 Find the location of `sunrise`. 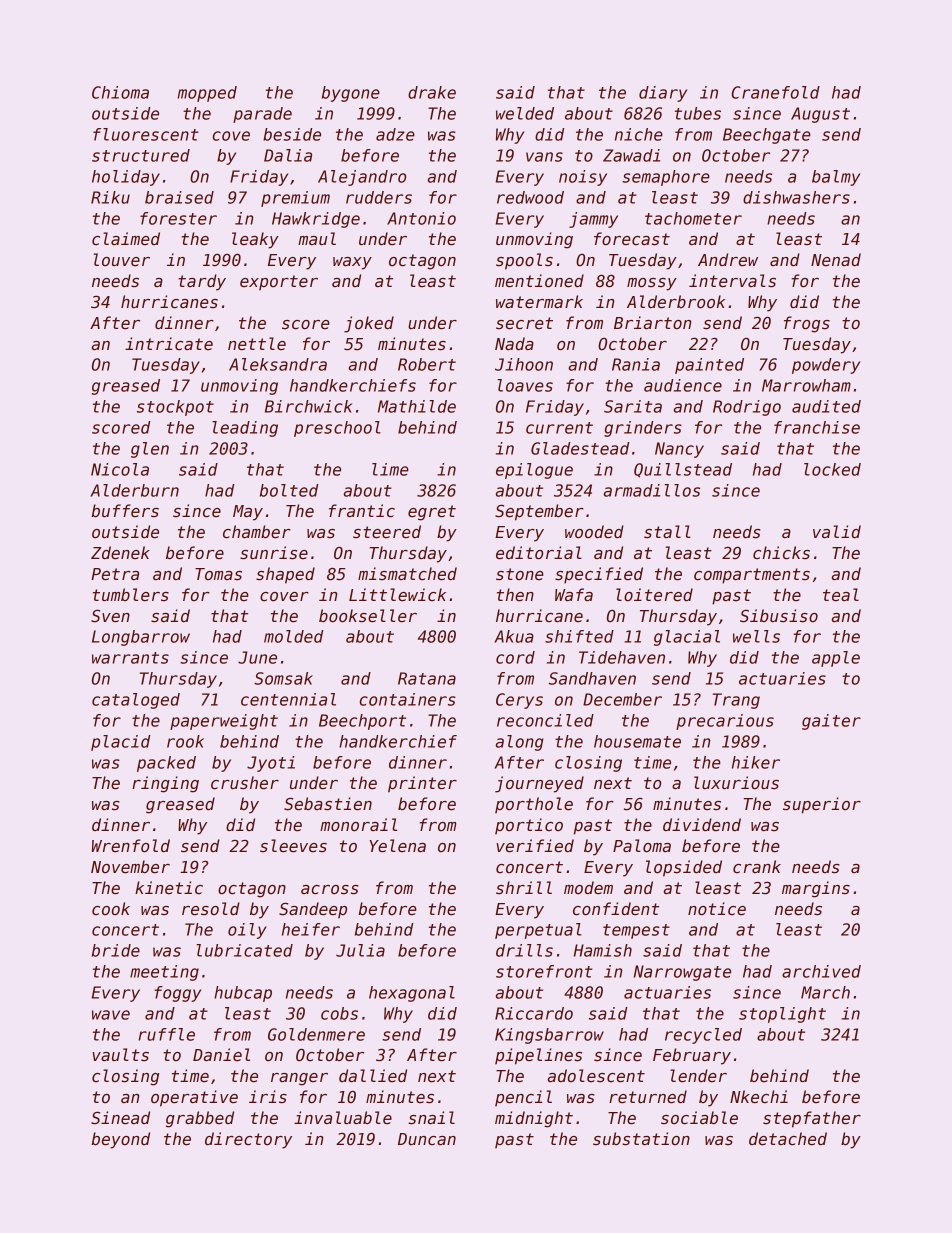

sunrise is located at coordinates (274, 553).
